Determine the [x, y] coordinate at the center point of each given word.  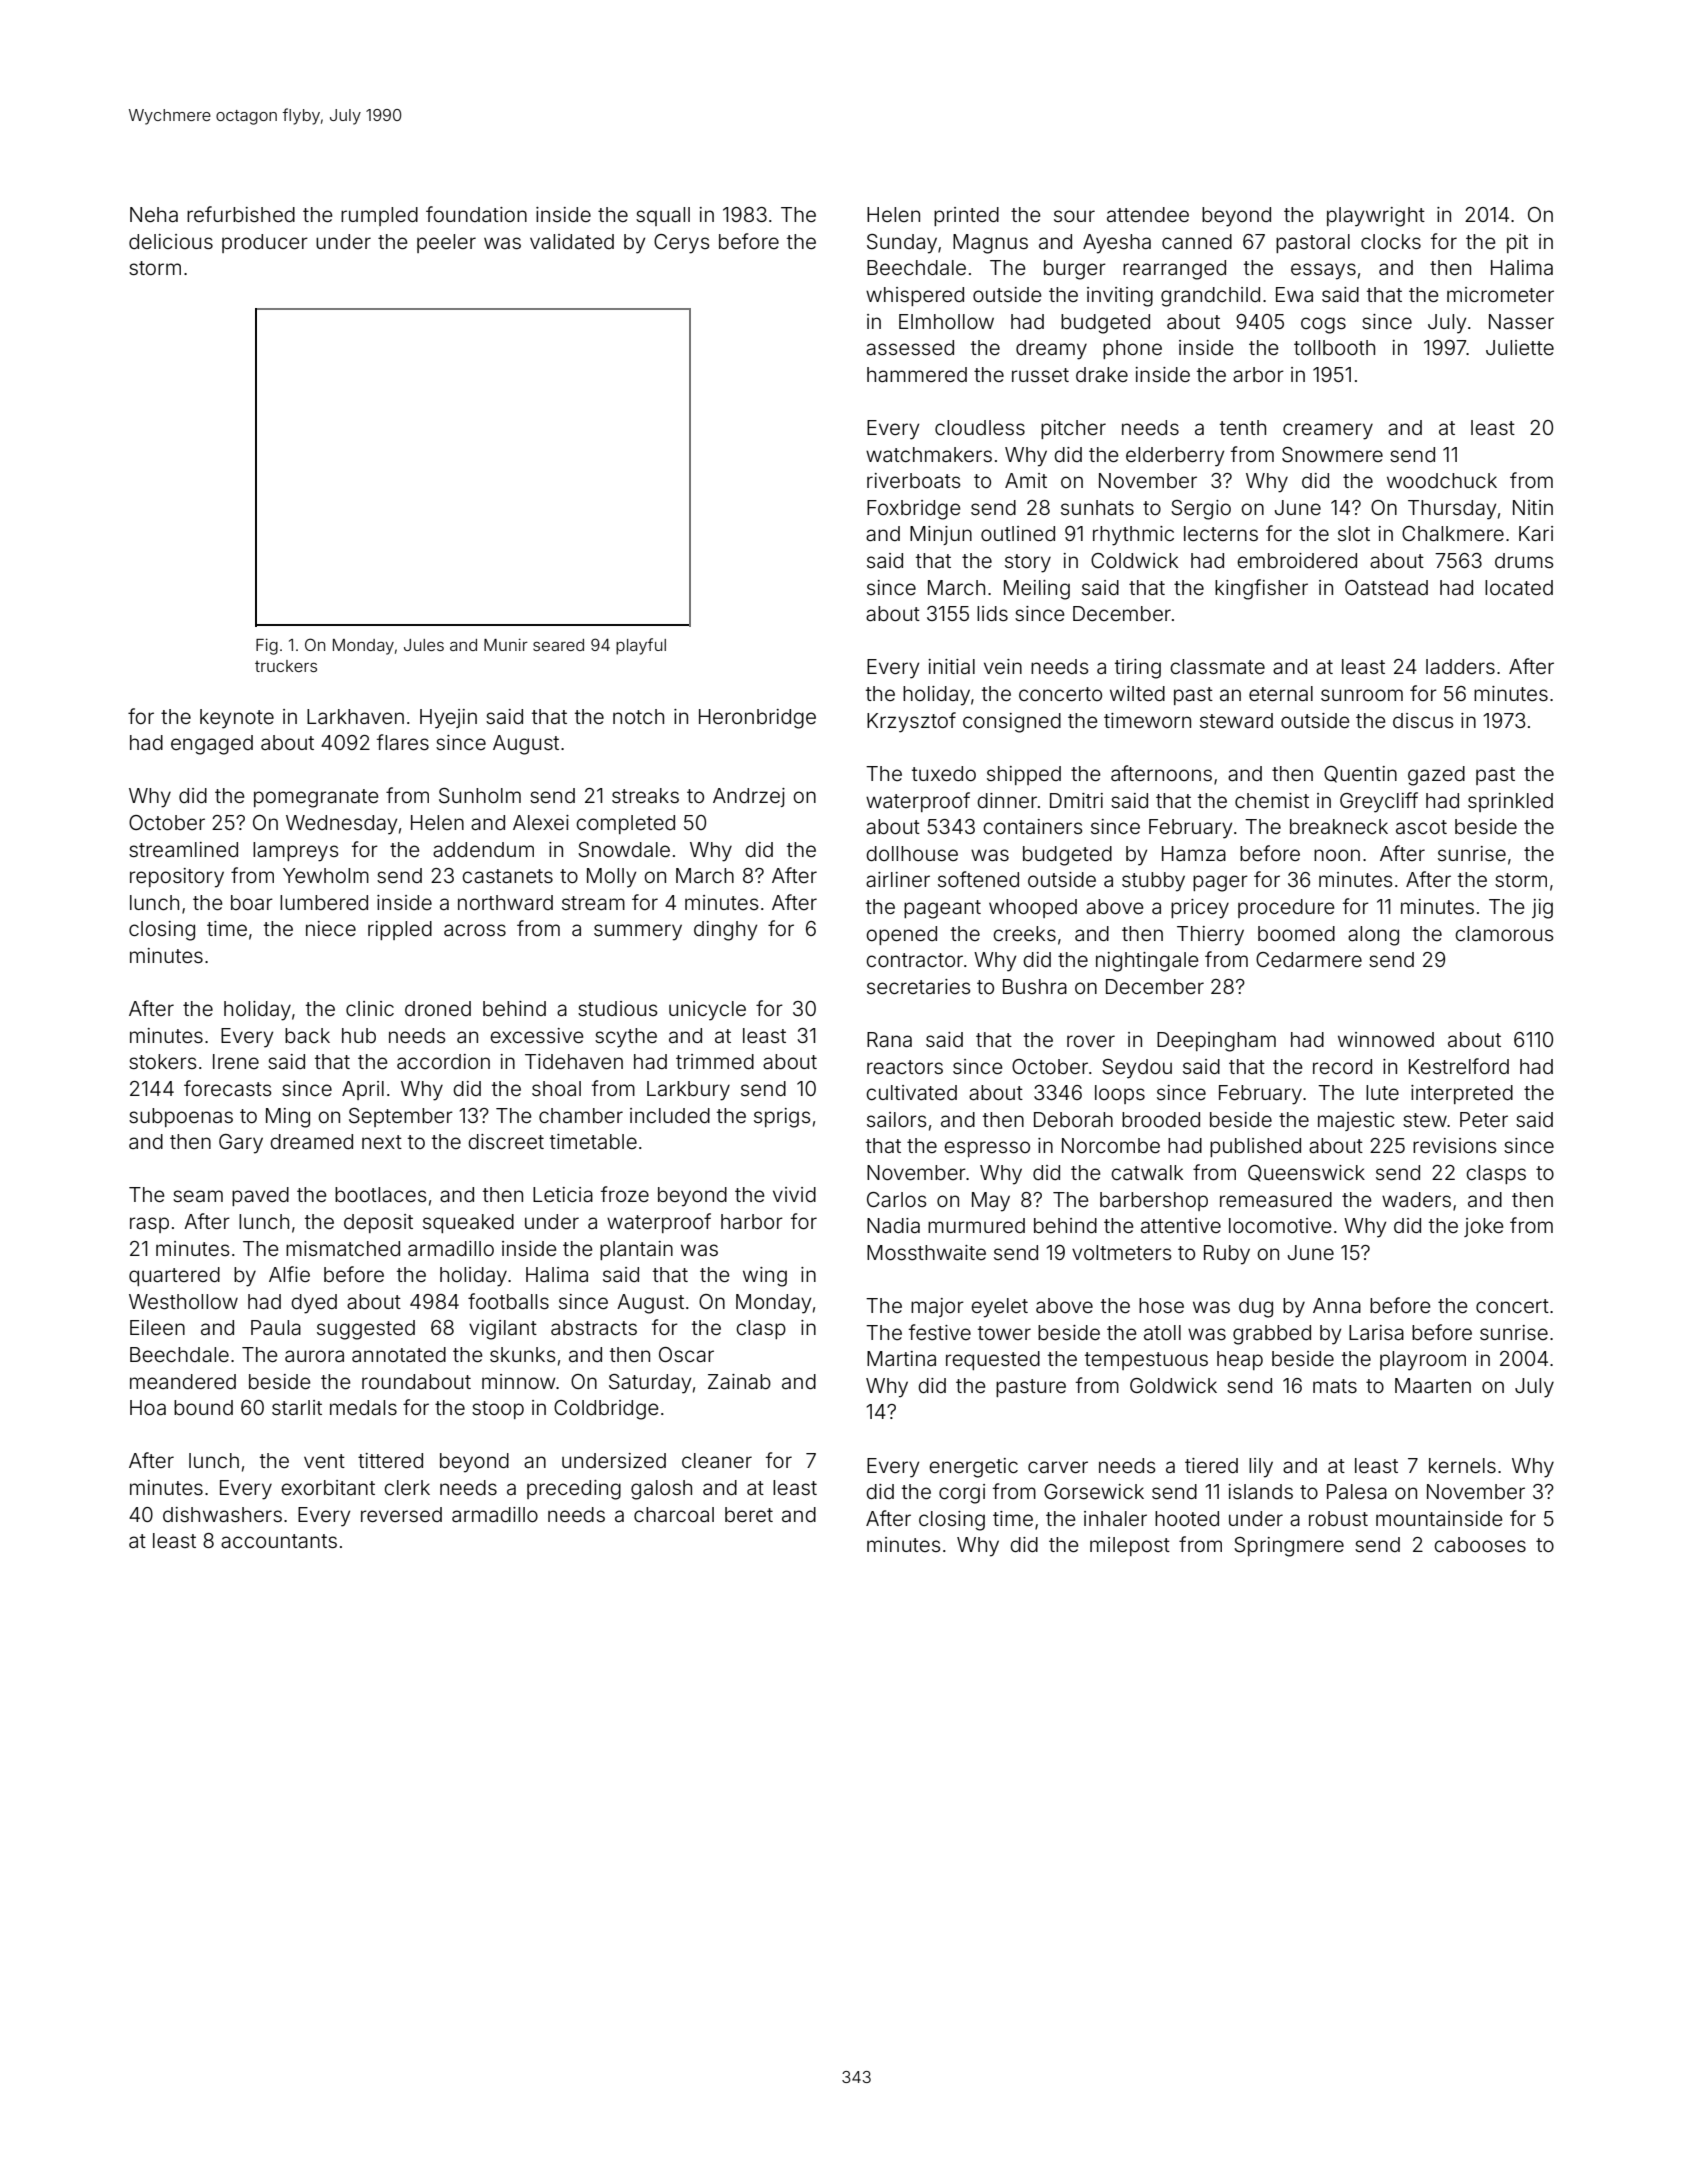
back [307, 1035]
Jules [424, 645]
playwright [1376, 217]
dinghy [725, 931]
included [670, 1115]
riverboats [913, 480]
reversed [401, 1514]
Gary [241, 1144]
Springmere [1289, 1547]
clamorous [1504, 933]
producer [265, 243]
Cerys [681, 244]
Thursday [1452, 510]
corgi [962, 1494]
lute [1382, 1092]
